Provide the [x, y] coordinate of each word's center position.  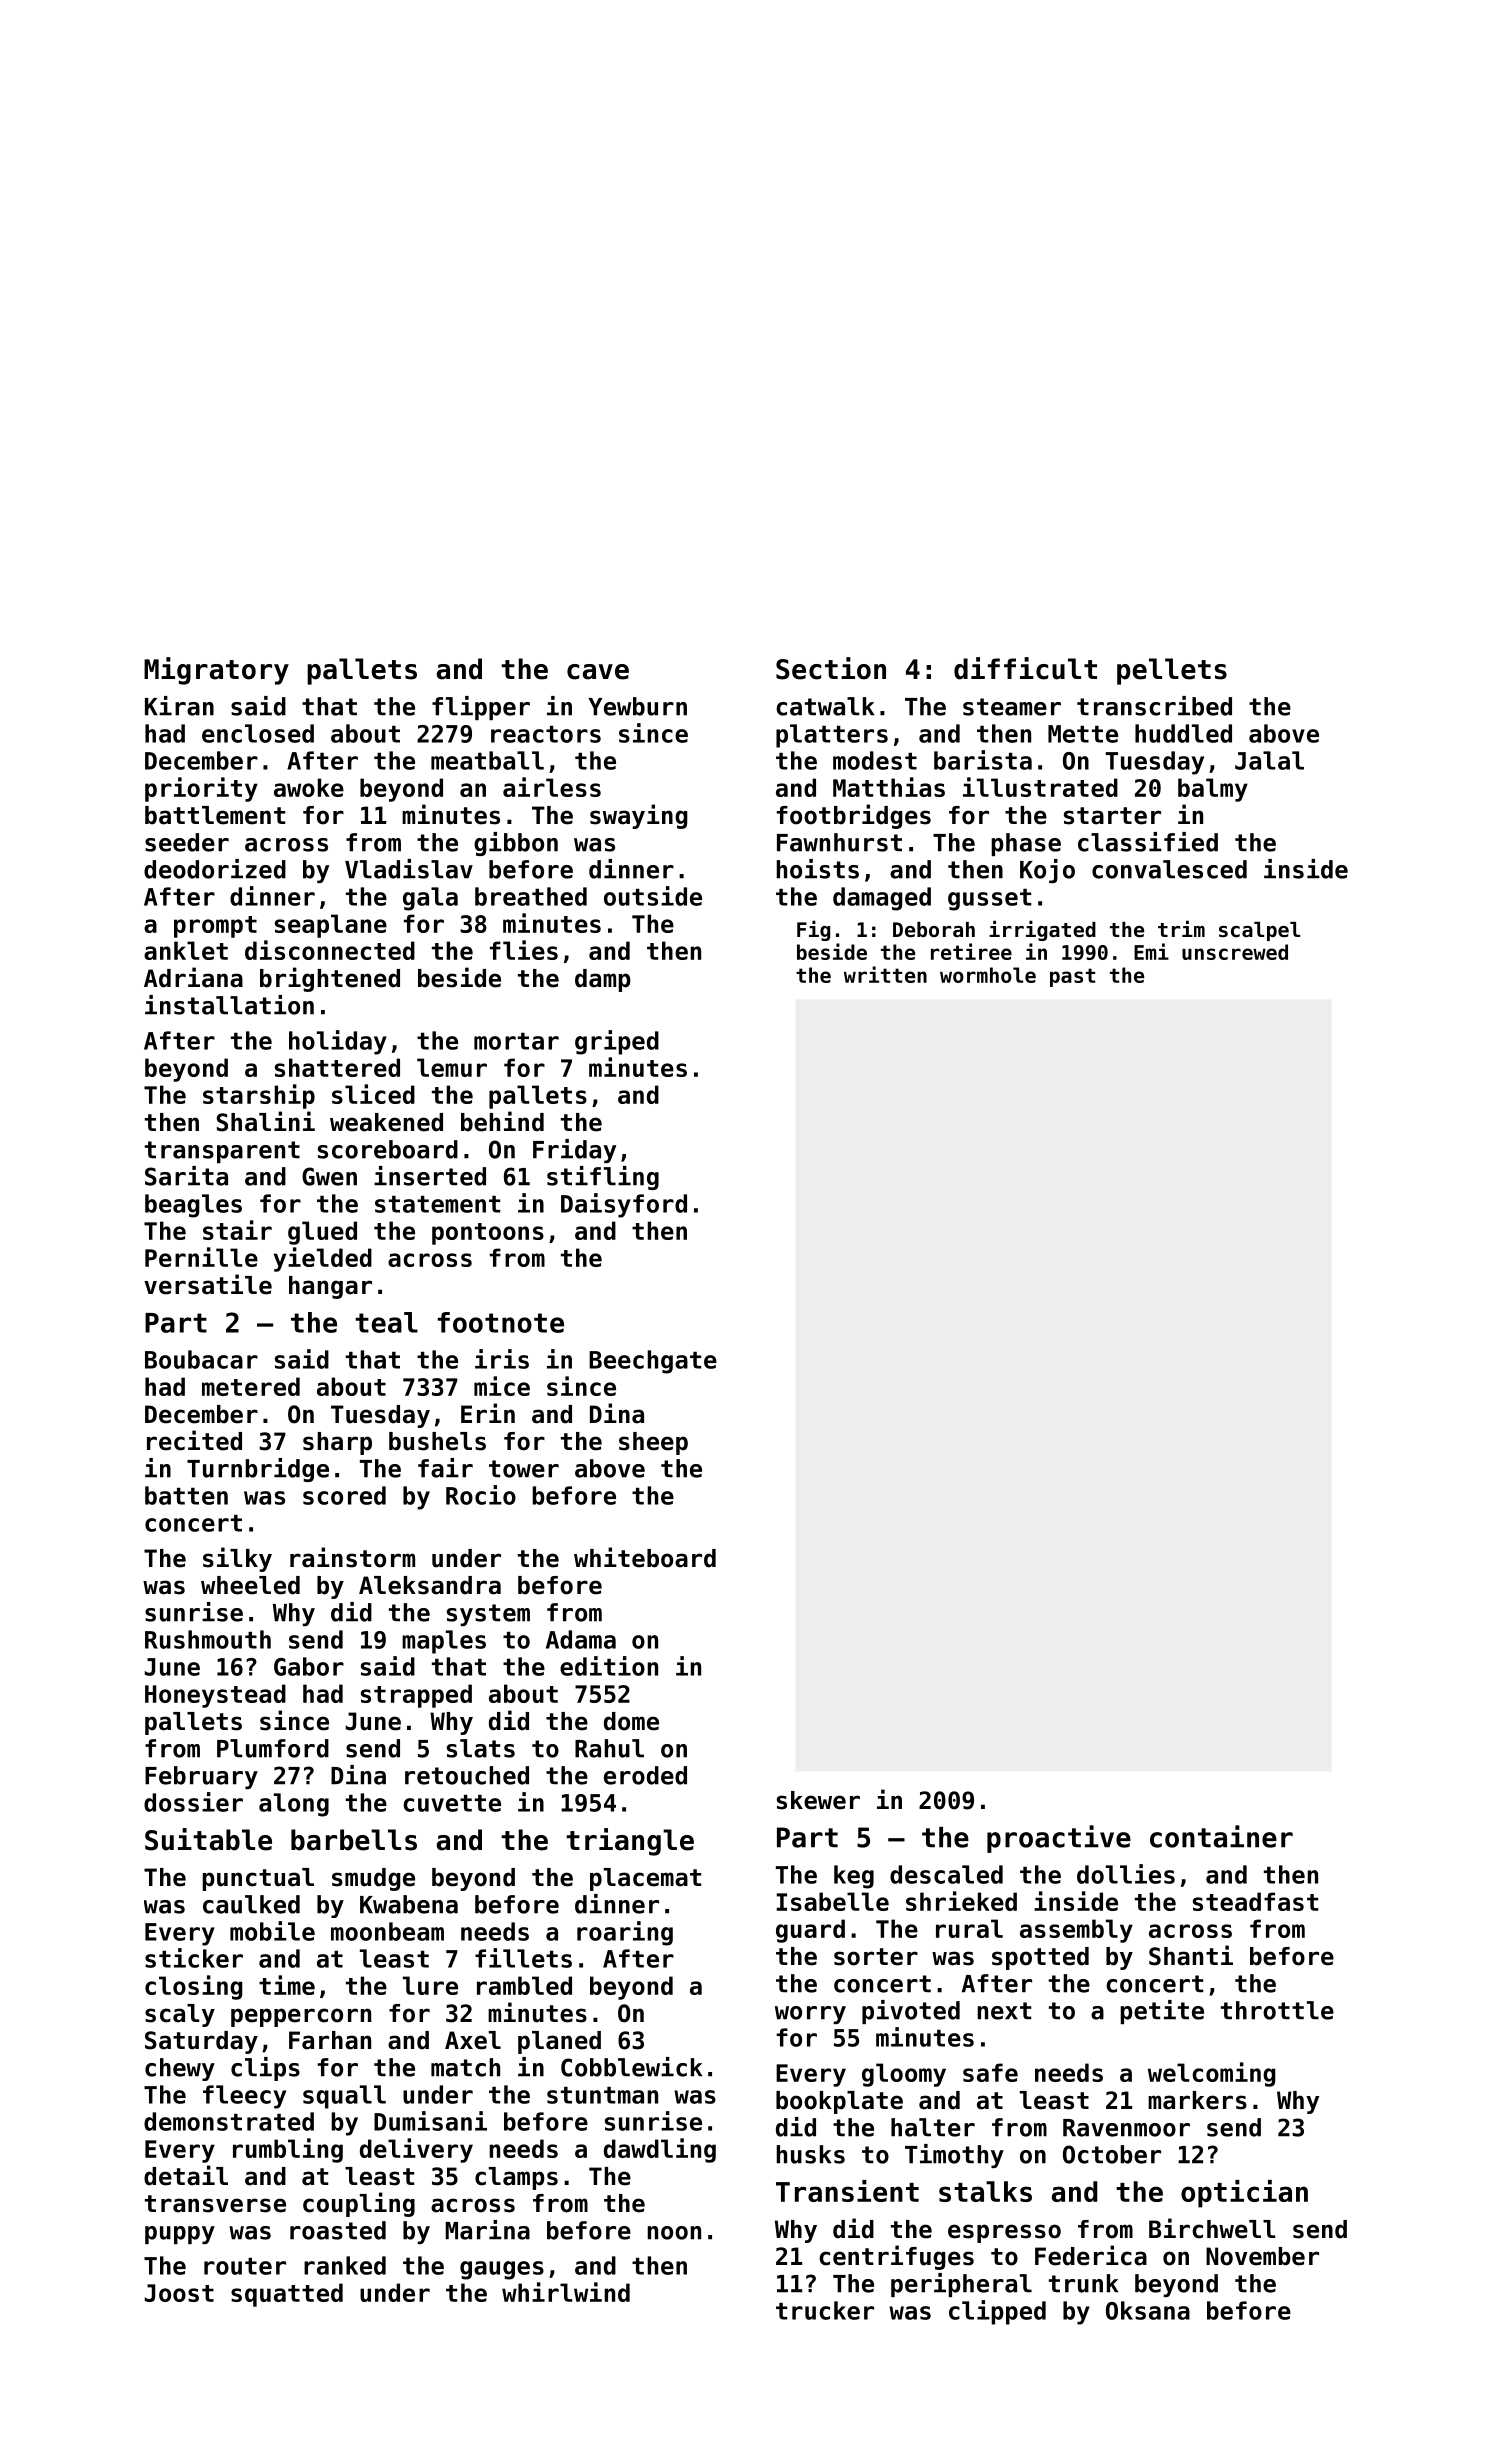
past [1072, 977]
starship [259, 1096]
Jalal [1269, 760]
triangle [630, 1842]
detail [186, 2175]
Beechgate [653, 1362]
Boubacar [201, 1359]
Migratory [216, 671]
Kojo [1047, 871]
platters [832, 736]
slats [481, 1748]
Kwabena [409, 1904]
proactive [1059, 1839]
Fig [813, 930]
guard [810, 1931]
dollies [1126, 1874]
